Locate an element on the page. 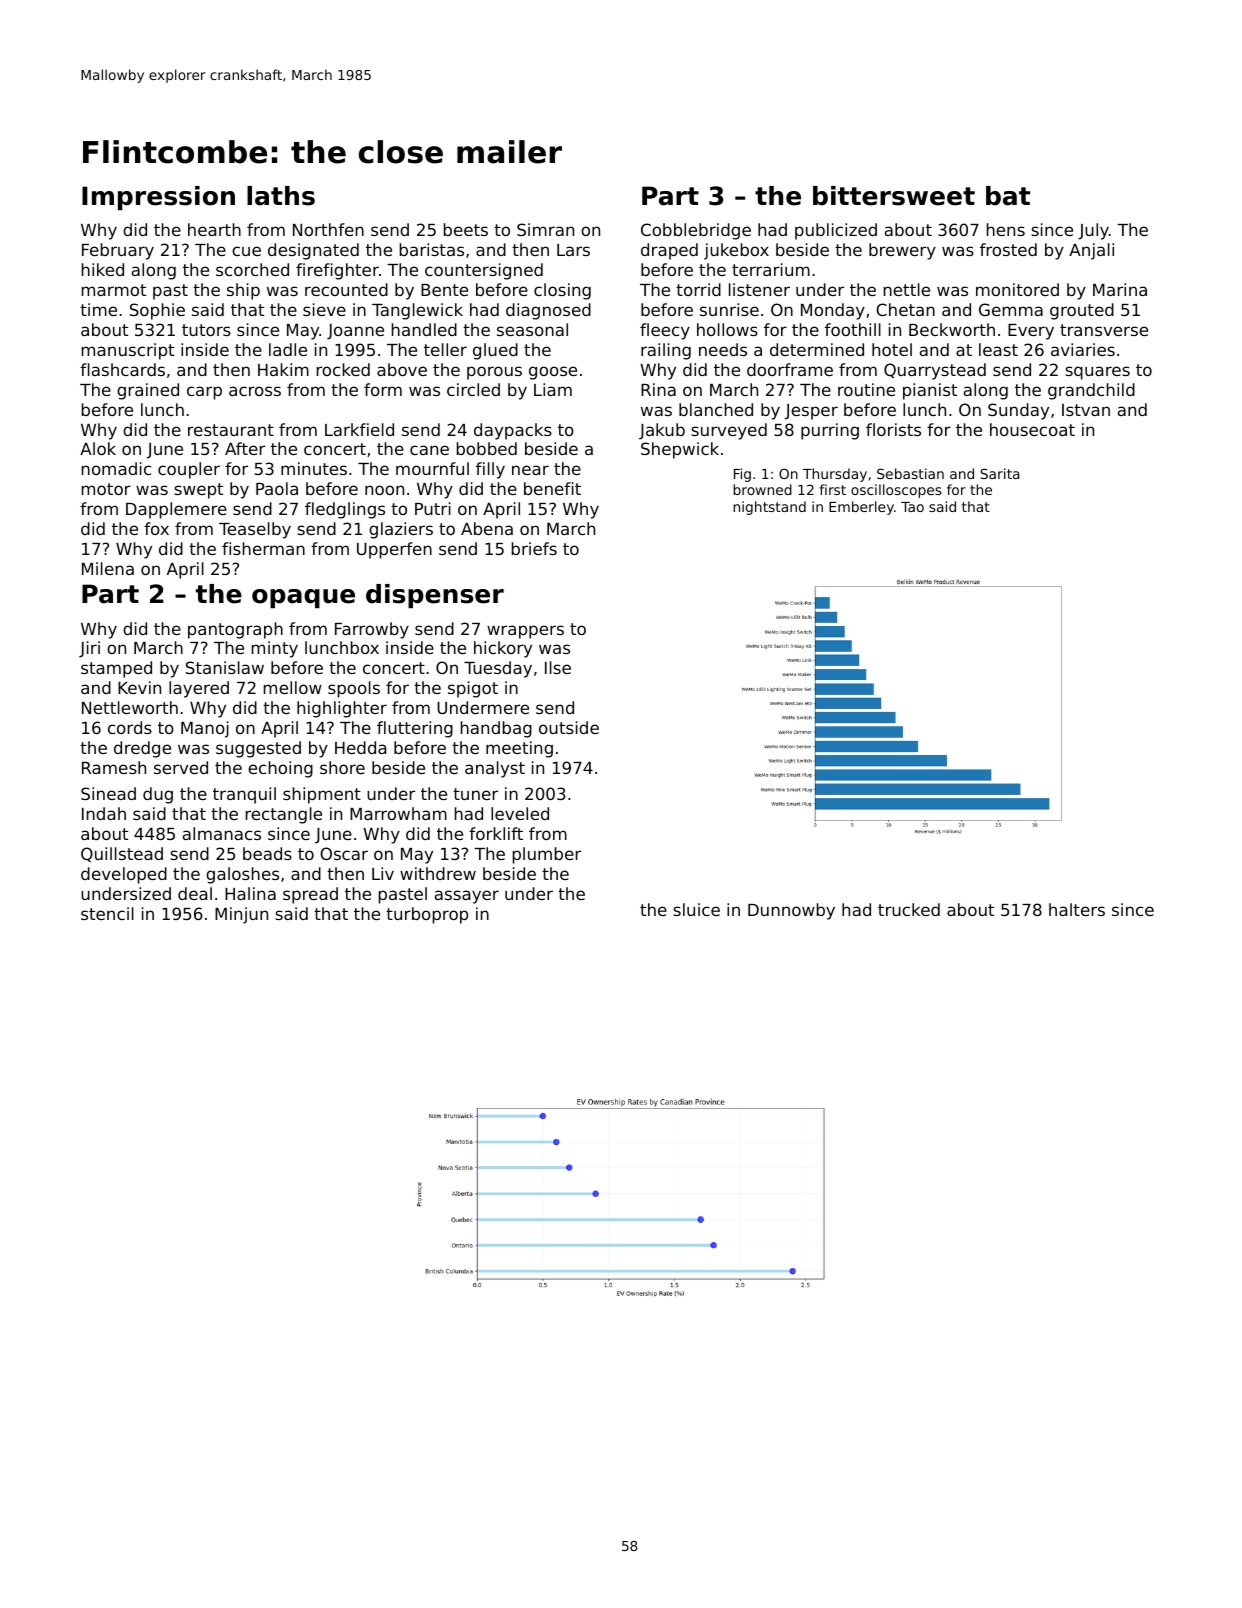 The width and height of the document is (1242, 1608). Ilse is located at coordinates (558, 667).
